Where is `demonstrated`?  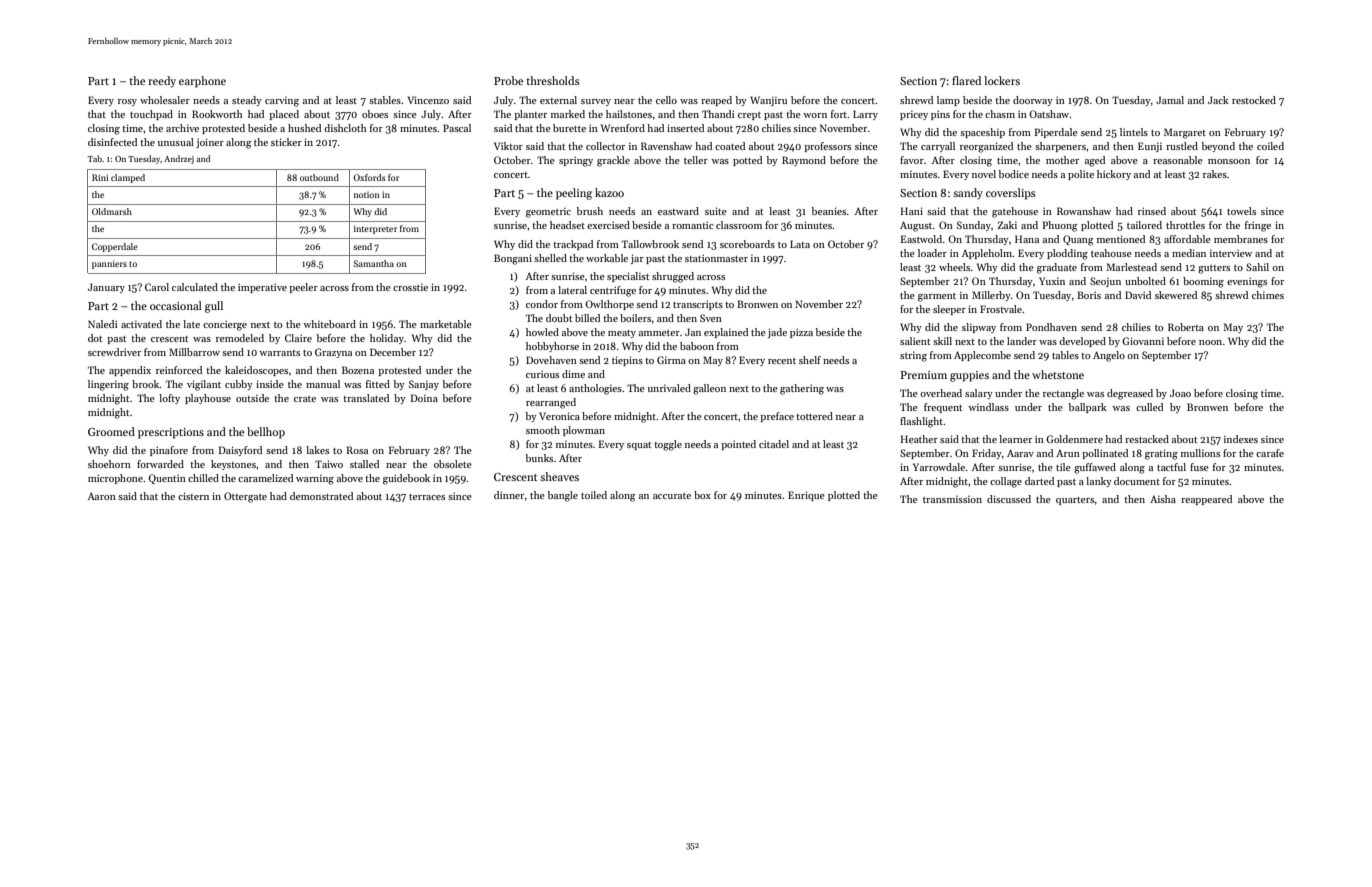 demonstrated is located at coordinates (321, 496).
